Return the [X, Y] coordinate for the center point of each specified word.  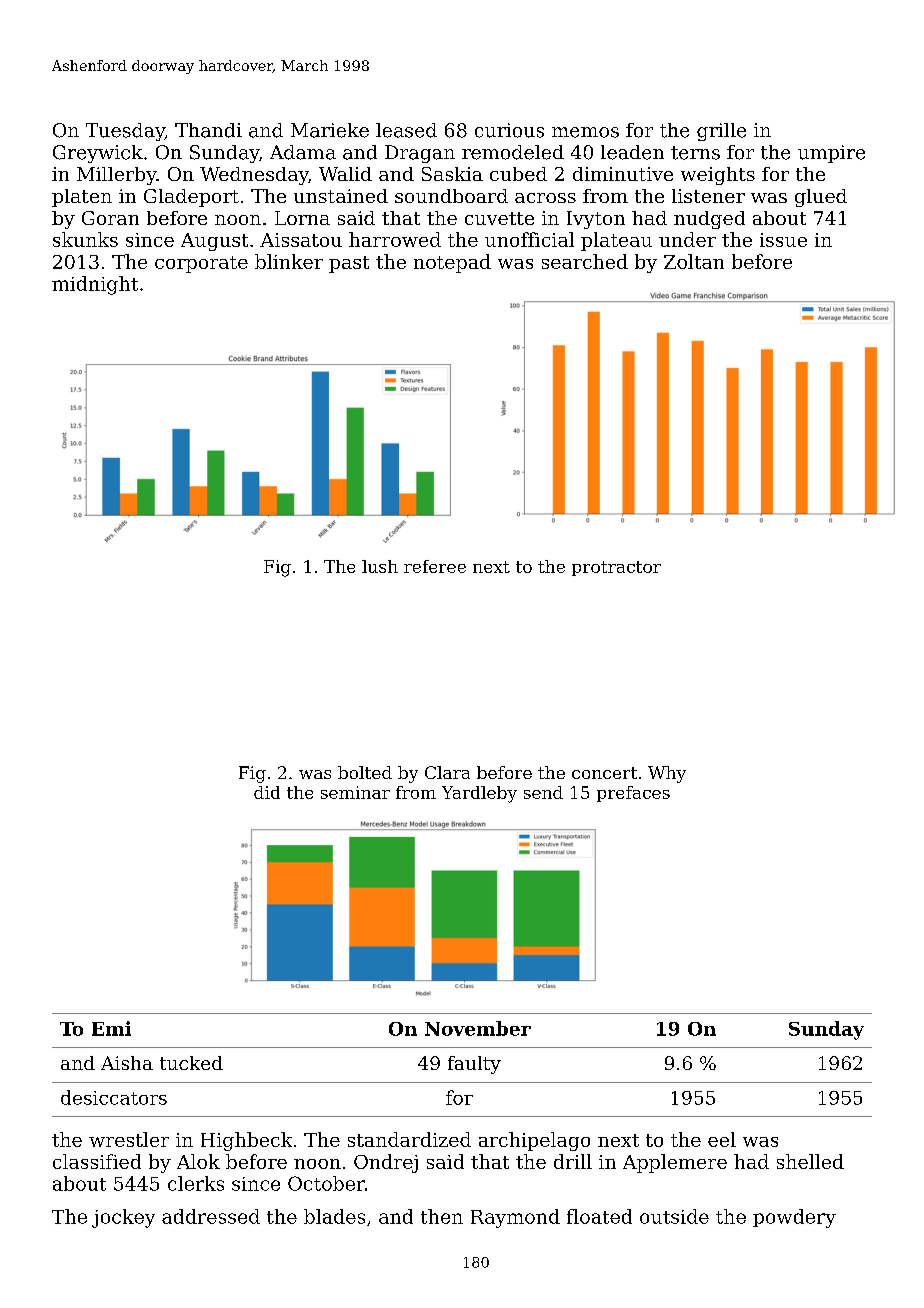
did [267, 792]
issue [783, 240]
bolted [365, 772]
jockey [123, 1218]
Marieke [330, 130]
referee [435, 566]
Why [667, 774]
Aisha [127, 1063]
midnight [95, 285]
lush [380, 566]
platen [82, 198]
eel [722, 1139]
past [349, 264]
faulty [474, 1065]
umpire [831, 154]
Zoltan [694, 261]
